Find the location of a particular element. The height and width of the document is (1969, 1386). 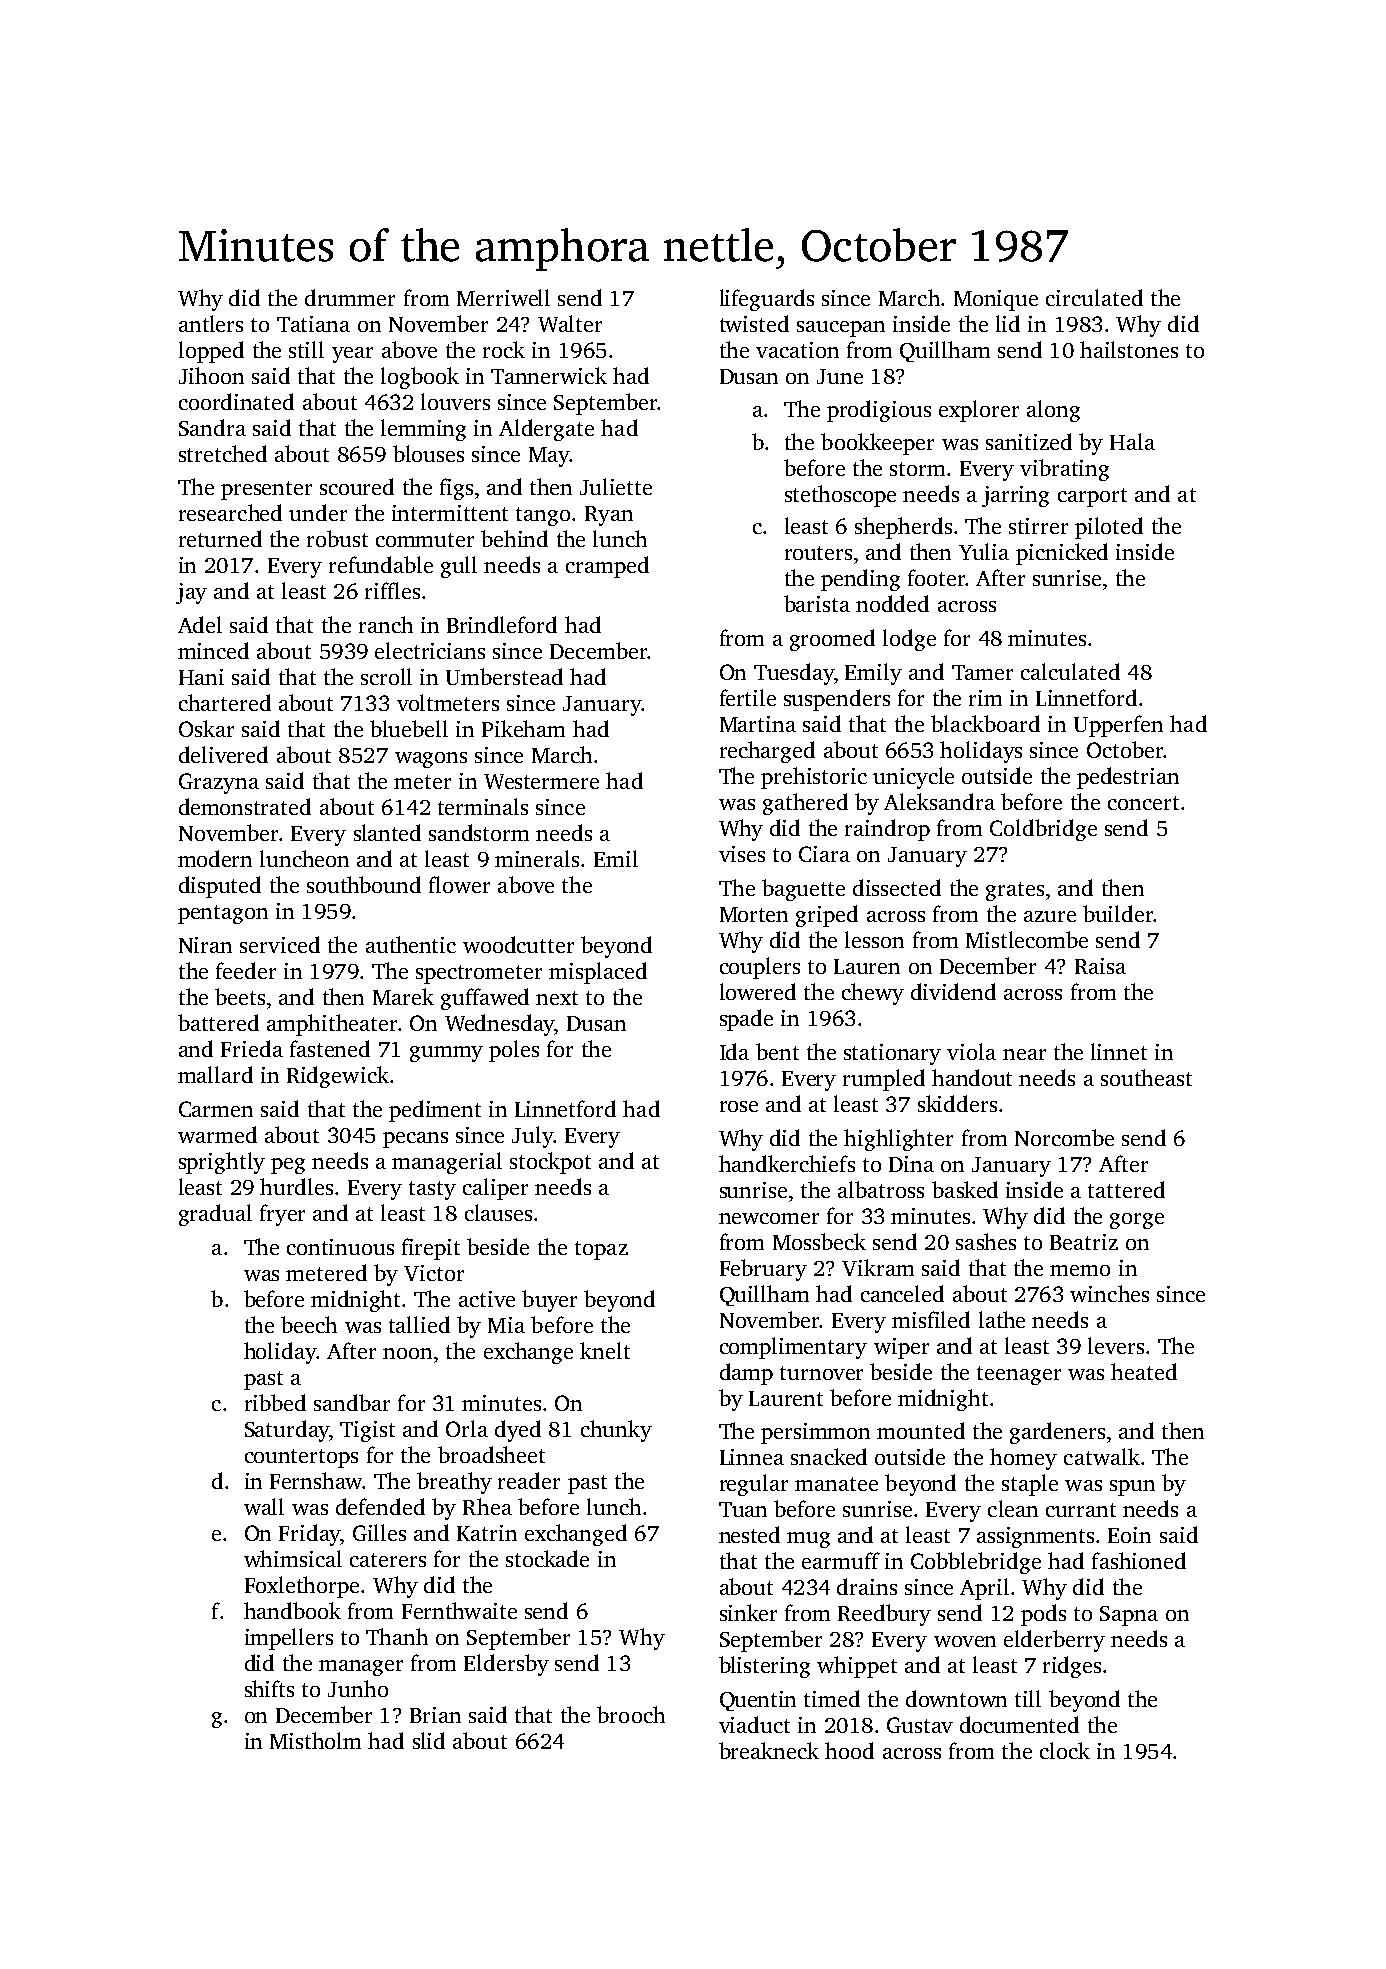

refundable is located at coordinates (381, 564).
